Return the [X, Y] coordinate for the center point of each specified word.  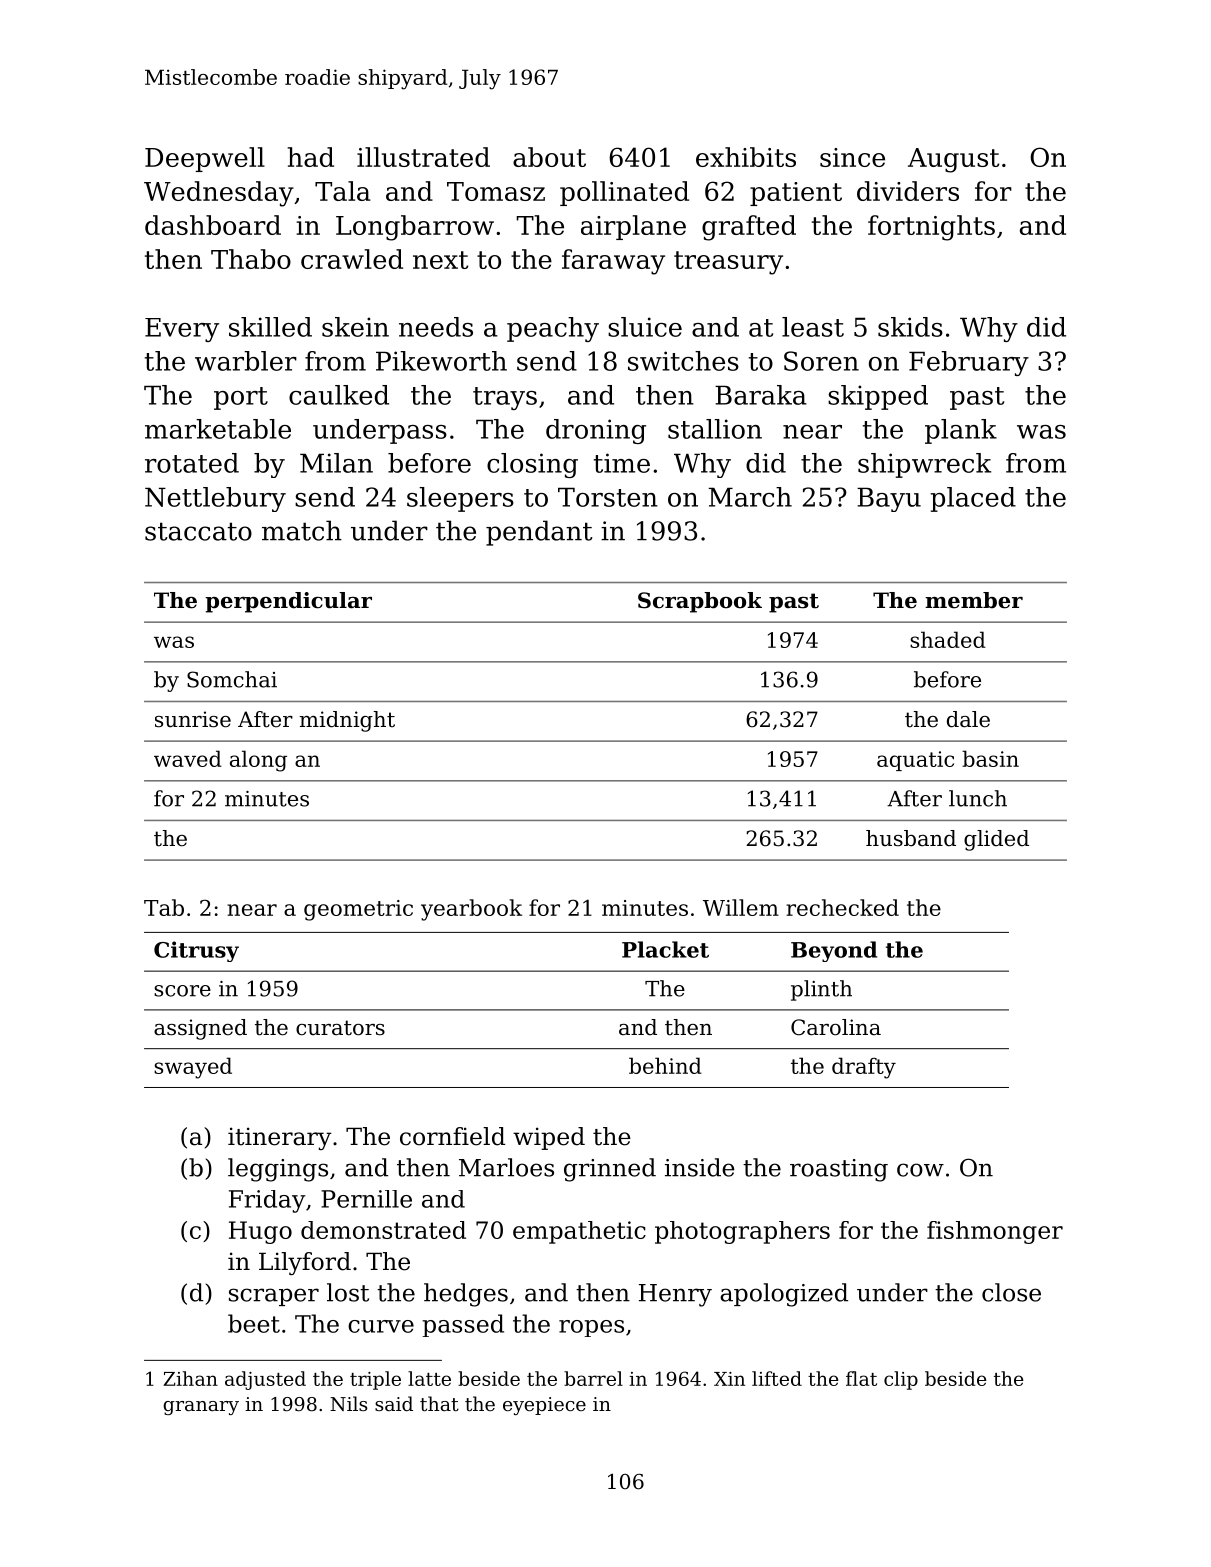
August [953, 160]
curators [340, 1028]
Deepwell [205, 159]
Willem [741, 907]
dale [968, 719]
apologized [784, 1295]
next [440, 260]
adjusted [265, 1380]
